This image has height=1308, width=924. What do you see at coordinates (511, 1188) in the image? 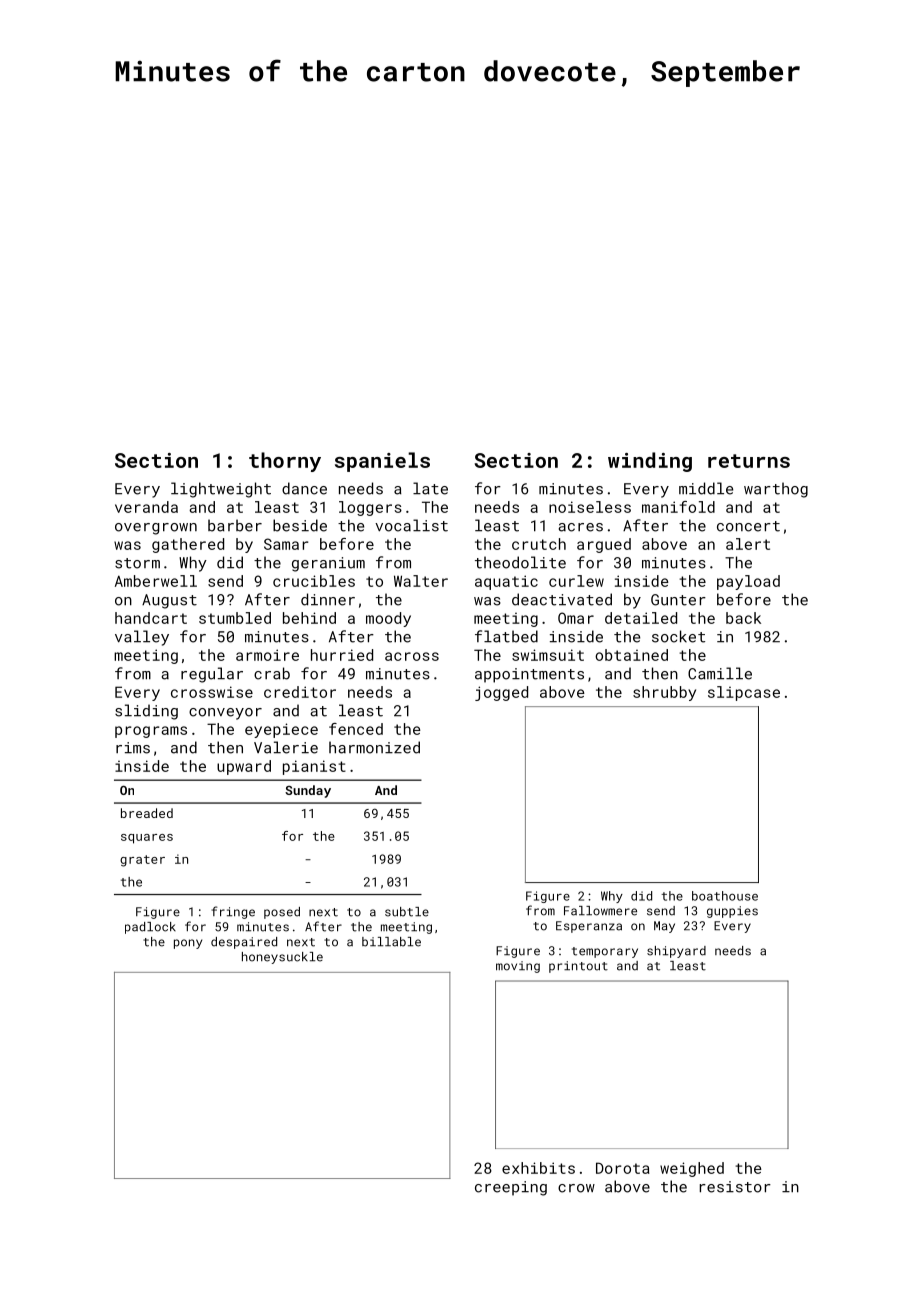
I see `creeping` at bounding box center [511, 1188].
